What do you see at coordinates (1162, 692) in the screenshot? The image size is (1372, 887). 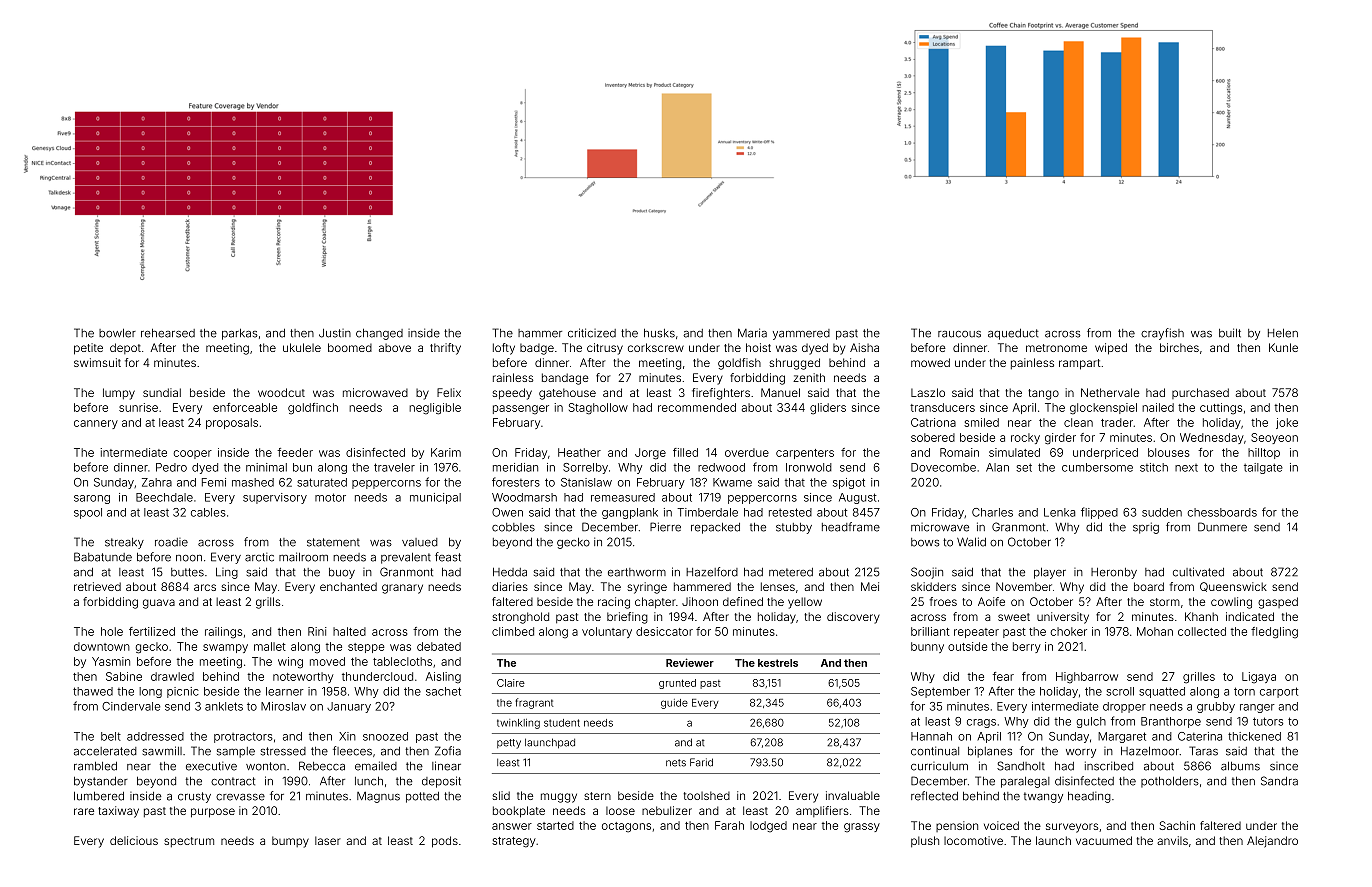 I see `squatted` at bounding box center [1162, 692].
